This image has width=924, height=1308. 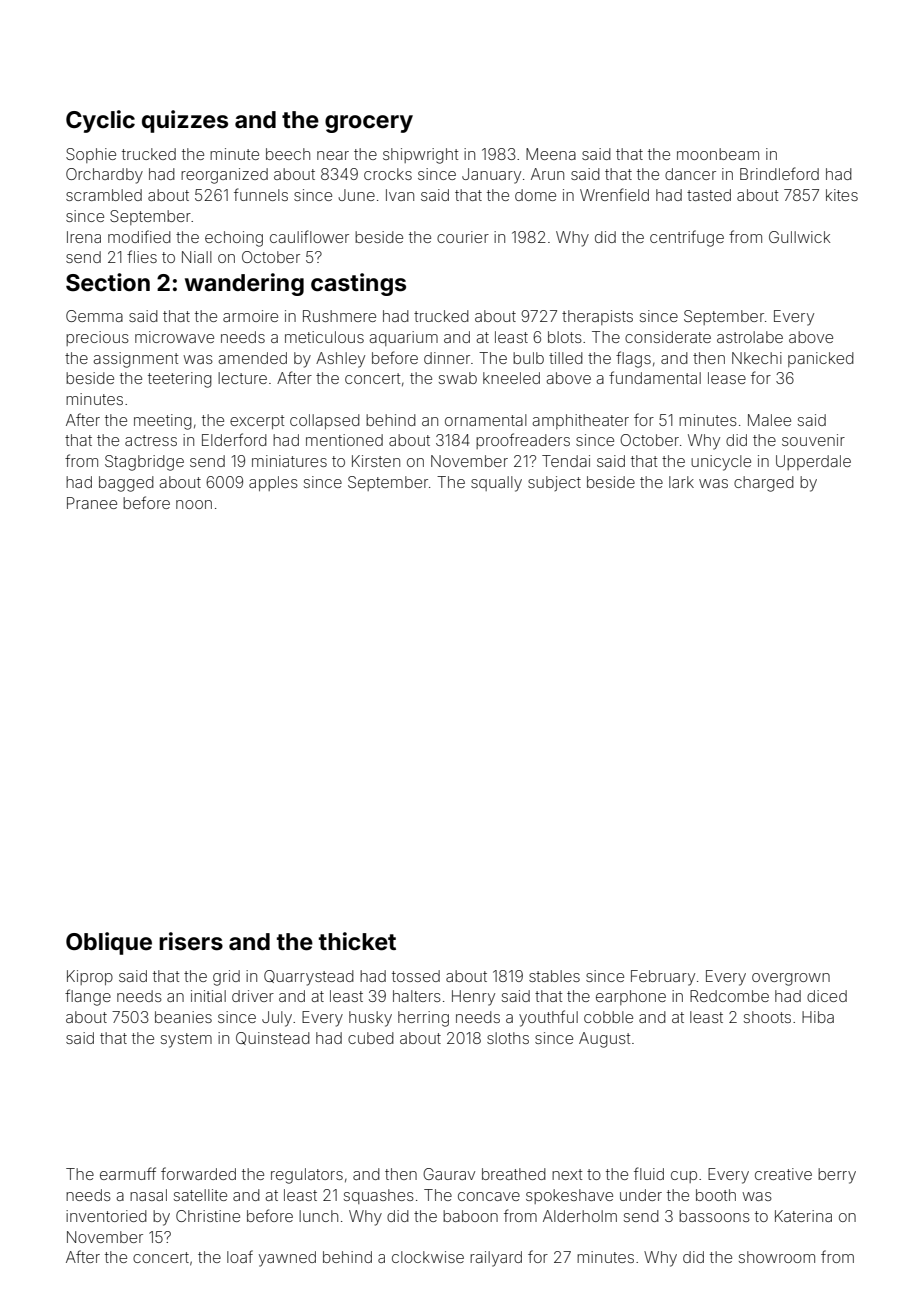 I want to click on February, so click(x=663, y=978).
